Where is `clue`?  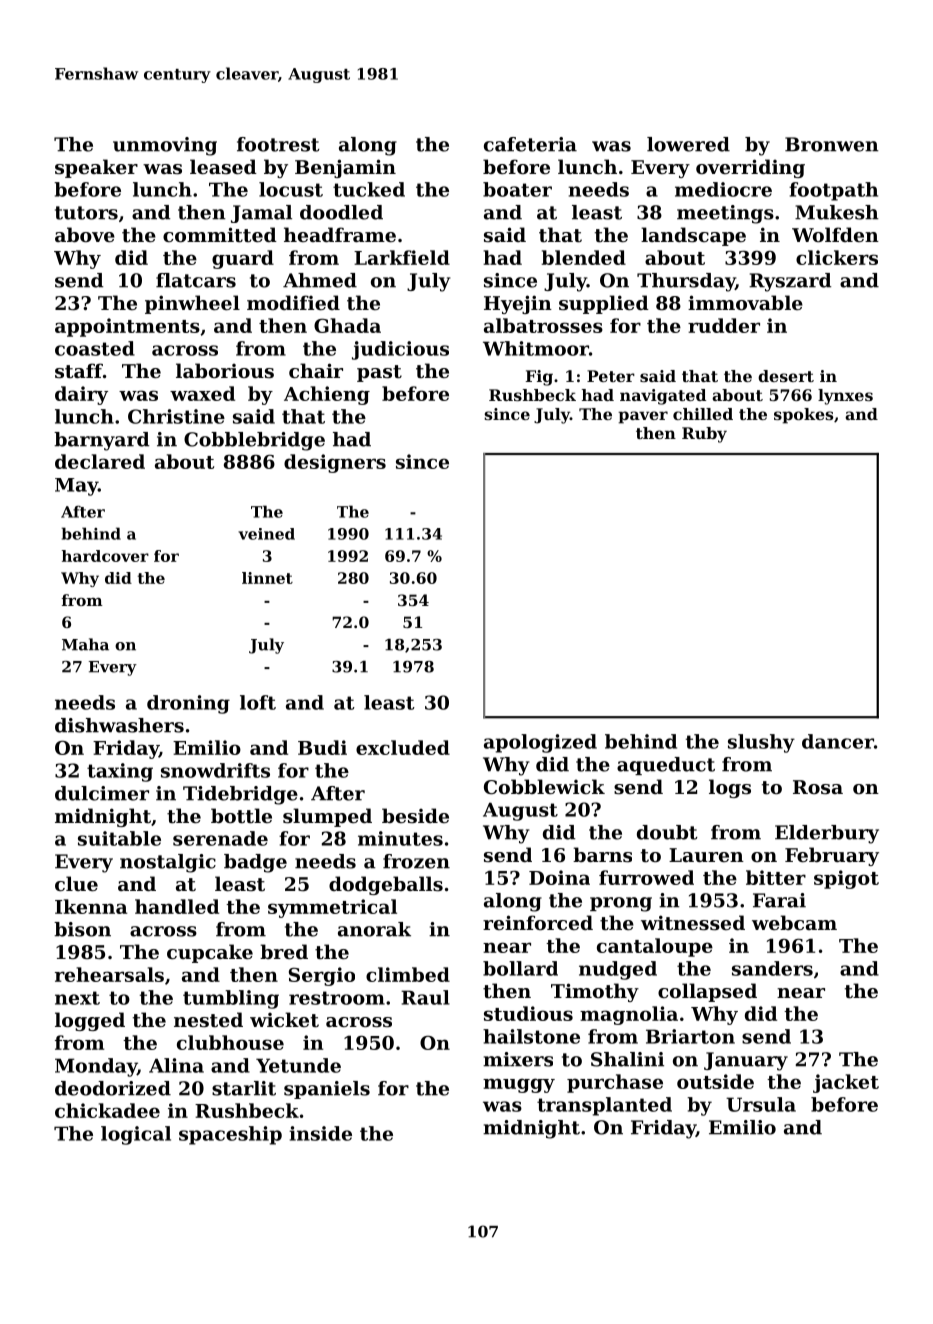
clue is located at coordinates (76, 883).
